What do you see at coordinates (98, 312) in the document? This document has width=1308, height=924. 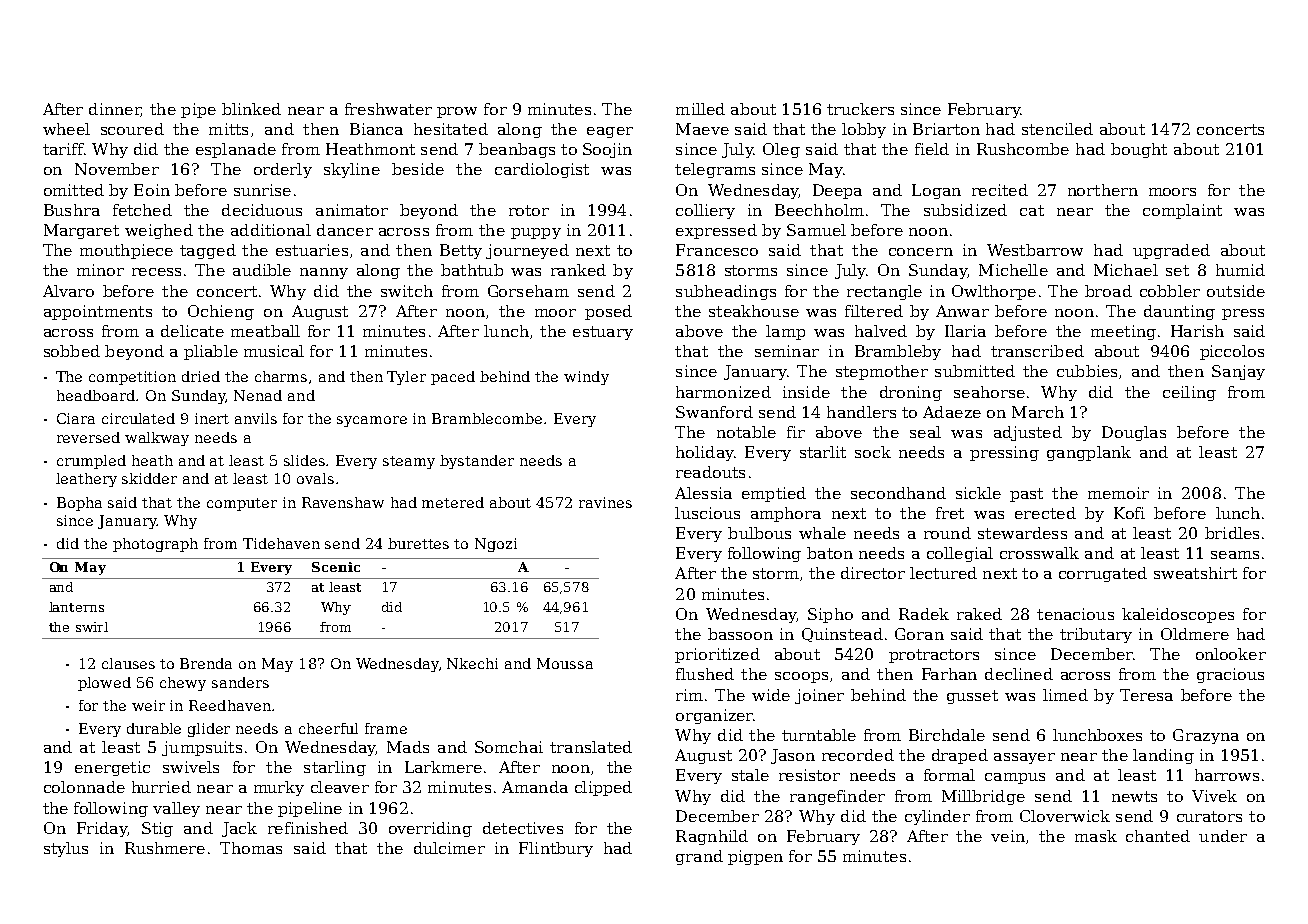 I see `appointments` at bounding box center [98, 312].
